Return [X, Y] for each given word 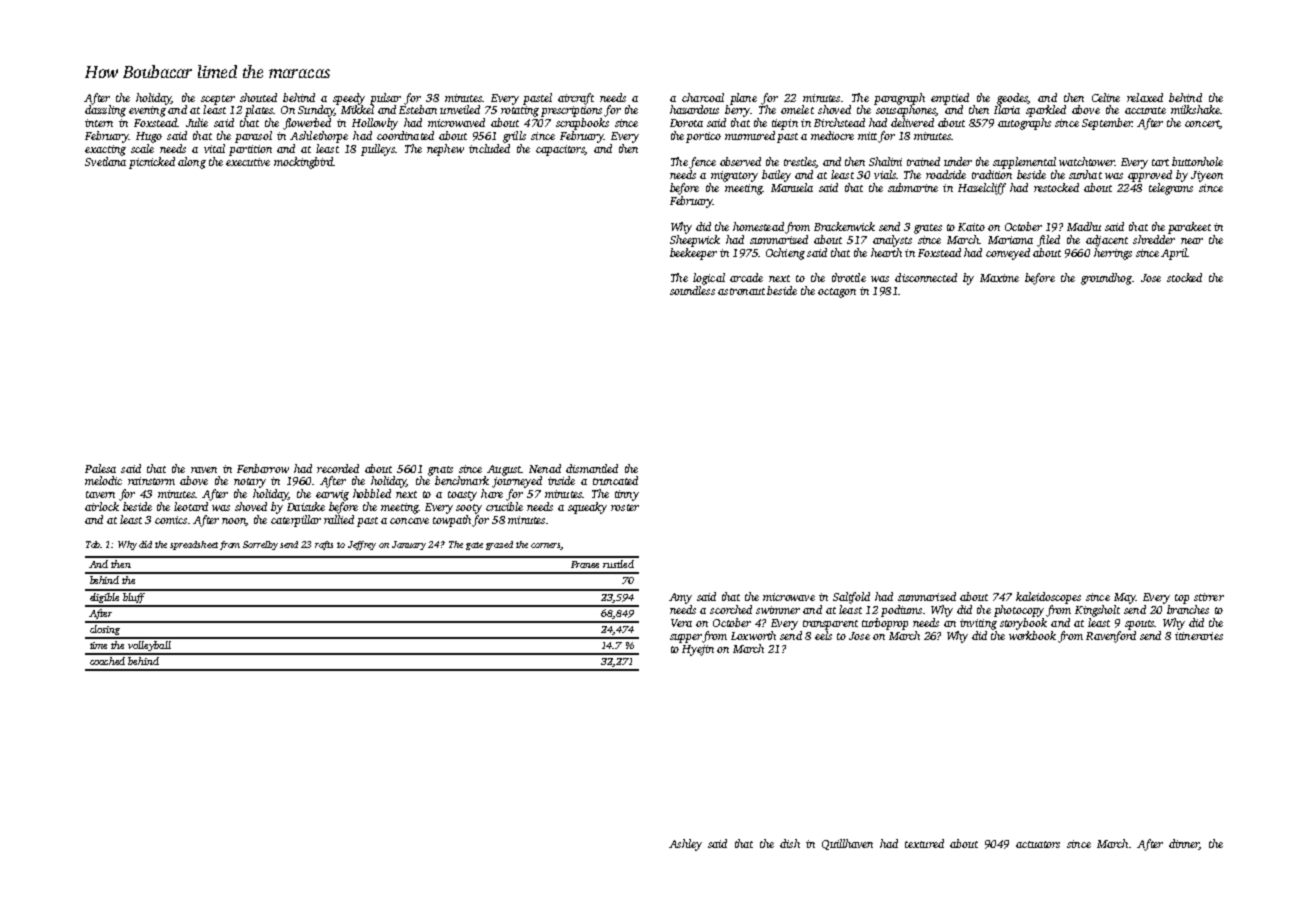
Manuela [792, 187]
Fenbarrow [263, 468]
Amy [680, 598]
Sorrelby [260, 545]
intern [99, 123]
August [504, 470]
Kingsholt [1097, 611]
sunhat [1085, 174]
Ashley [685, 845]
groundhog [1106, 279]
